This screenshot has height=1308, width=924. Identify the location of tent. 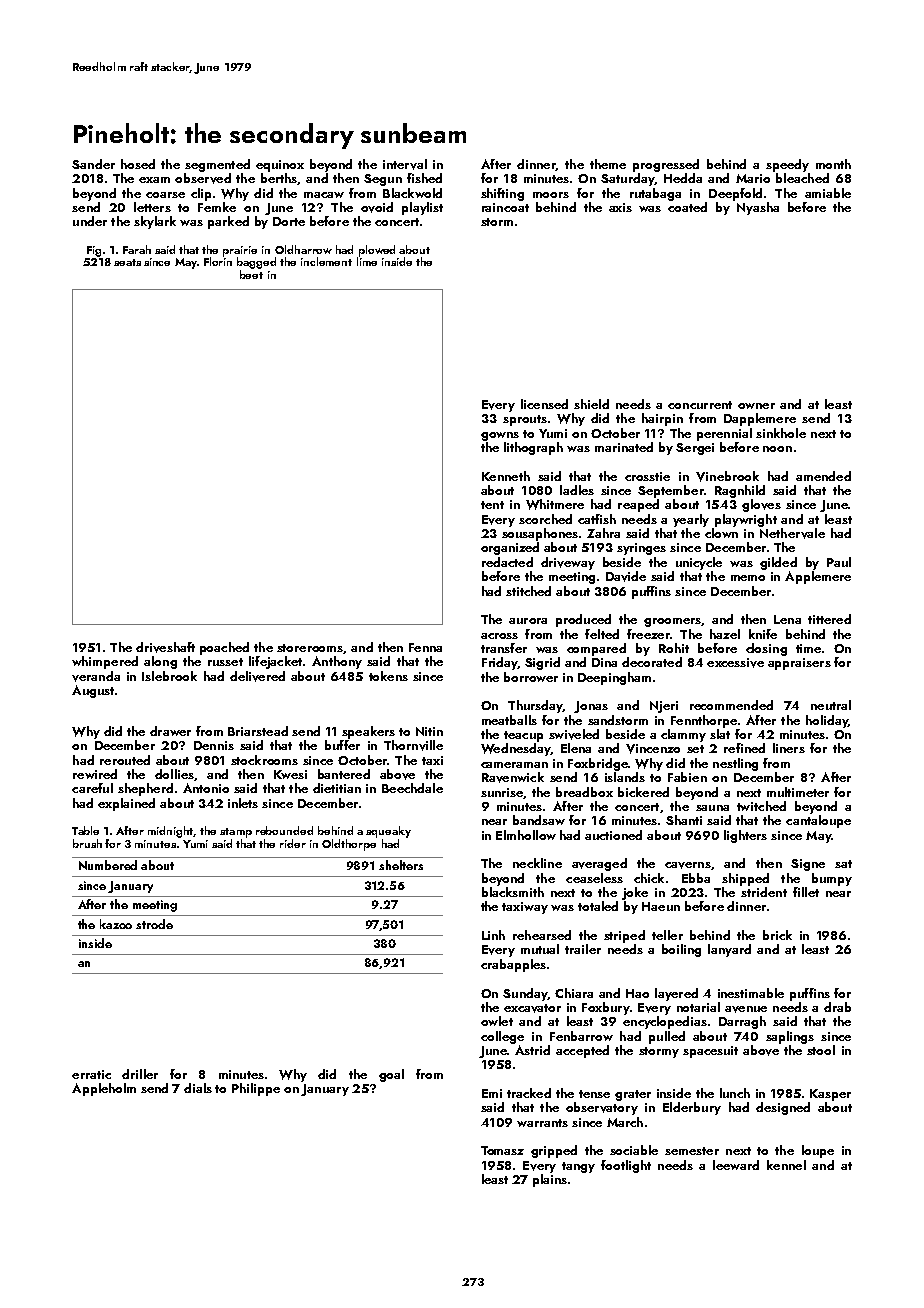
(492, 505).
